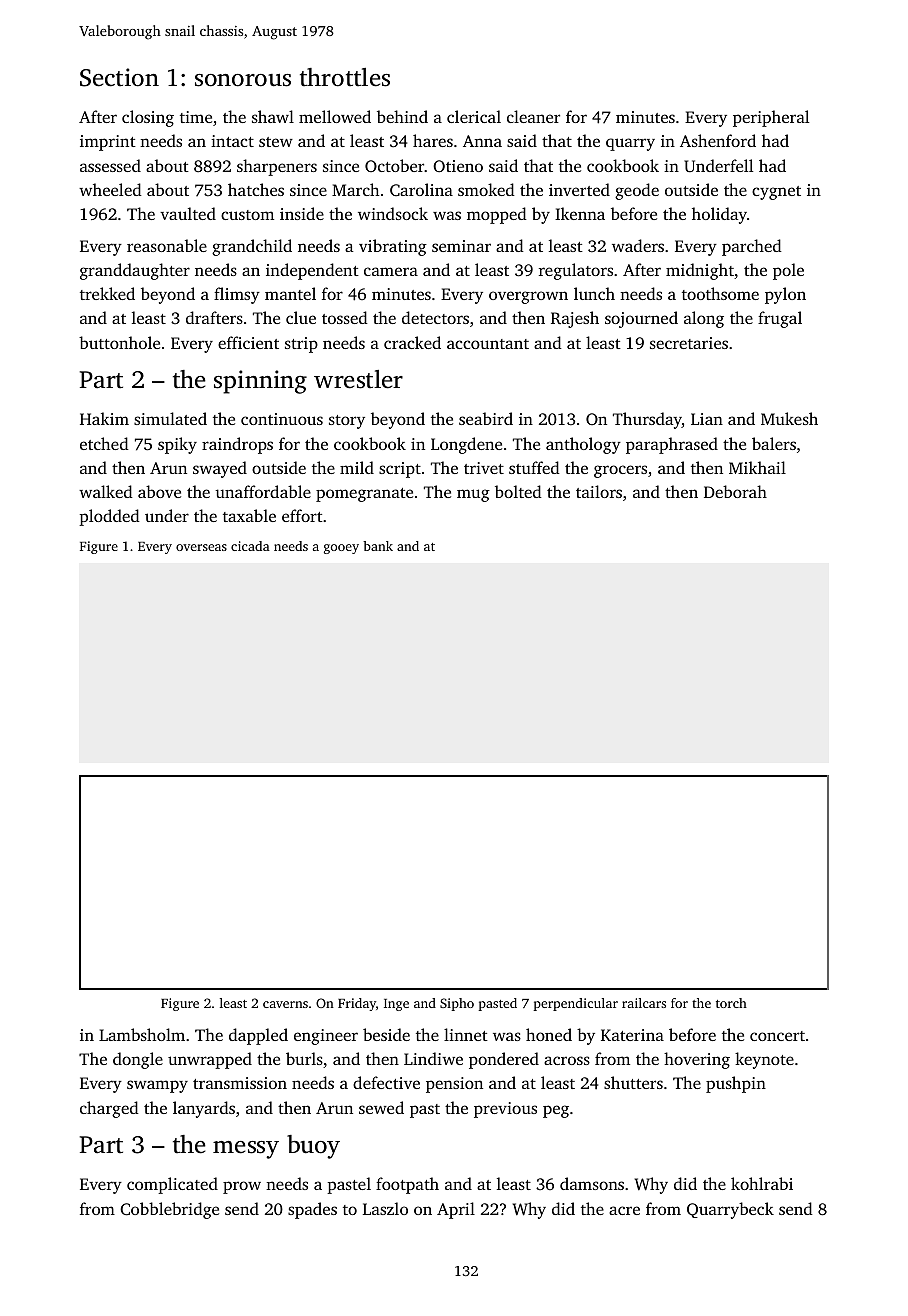  I want to click on Cobblebridge, so click(169, 1210).
